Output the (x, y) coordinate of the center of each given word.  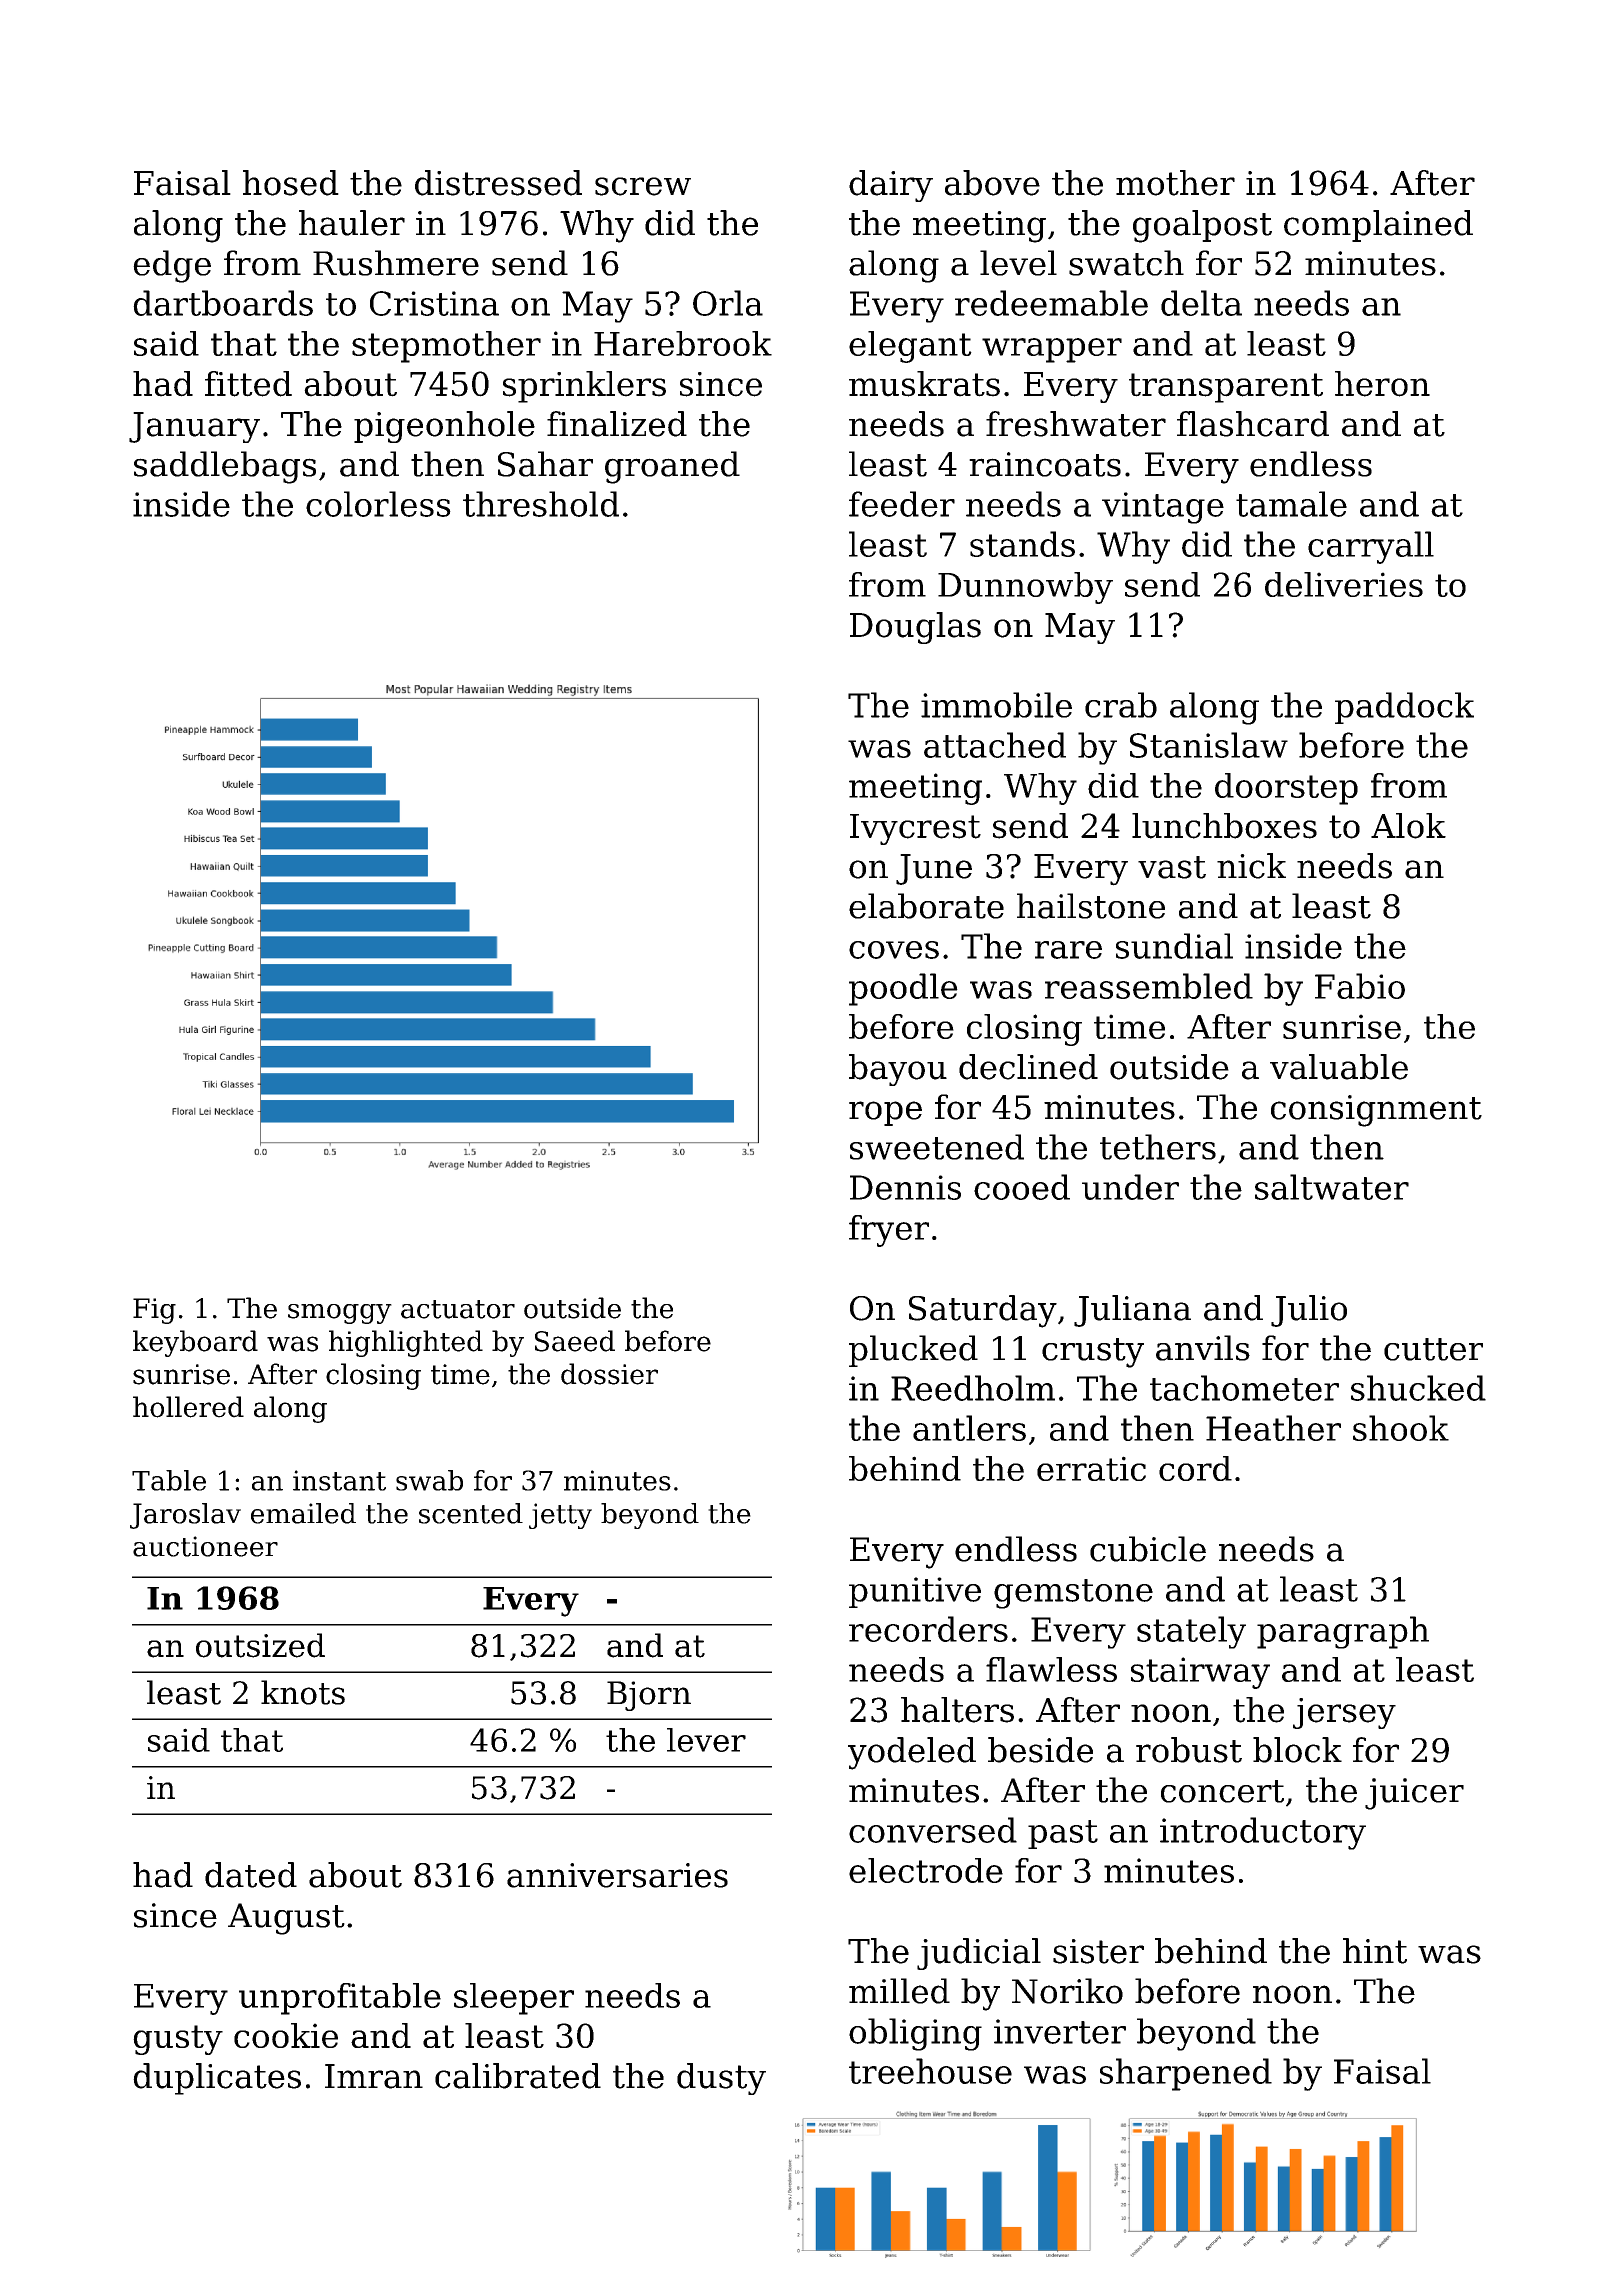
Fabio (1360, 986)
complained (1378, 226)
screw (643, 186)
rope (885, 1113)
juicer (1414, 1794)
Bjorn (649, 1696)
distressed (498, 183)
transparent (1226, 388)
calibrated (518, 2076)
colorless (378, 504)
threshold (541, 504)
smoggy (340, 1314)
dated (251, 1875)
